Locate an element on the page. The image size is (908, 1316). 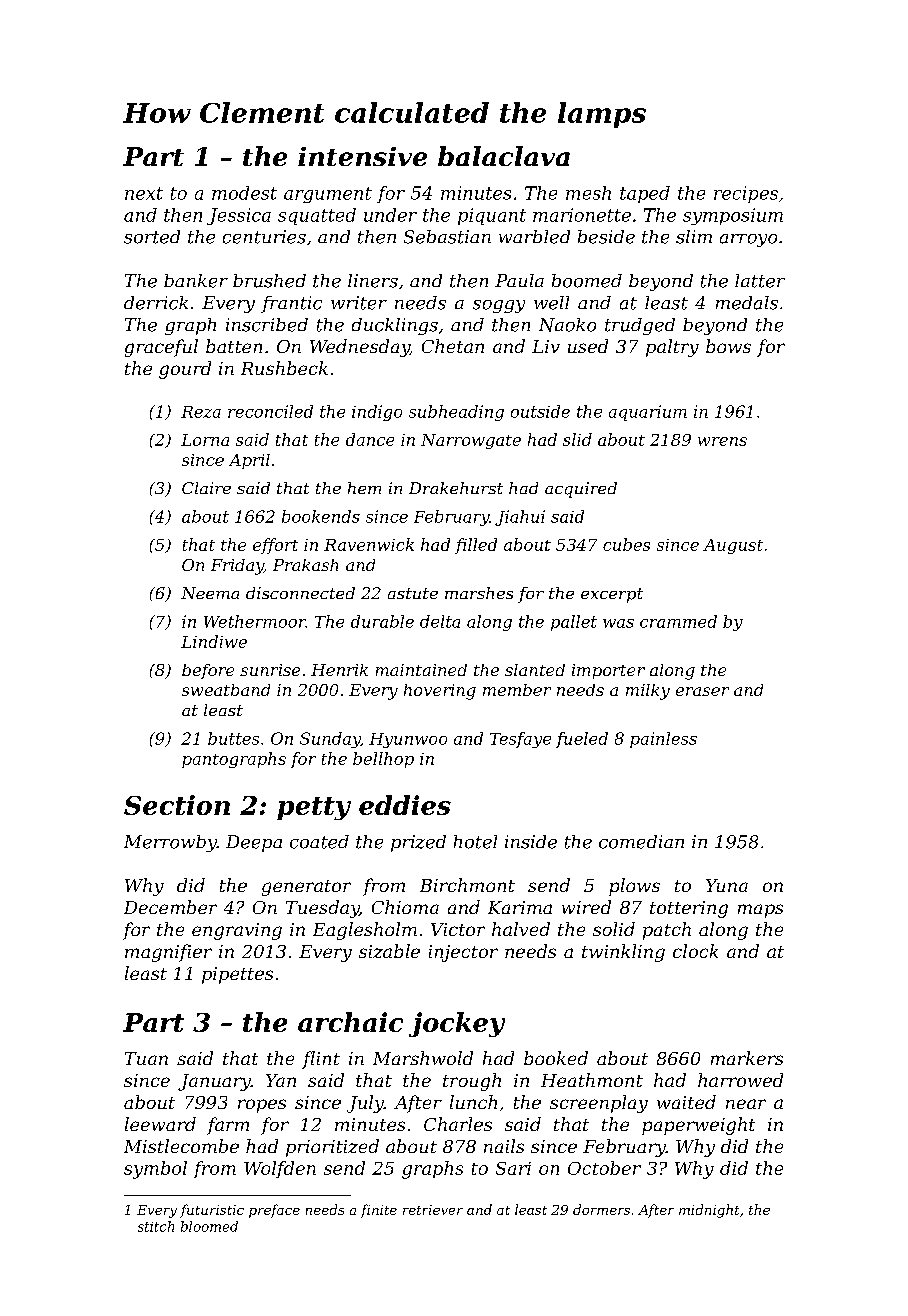
crammed is located at coordinates (678, 621).
